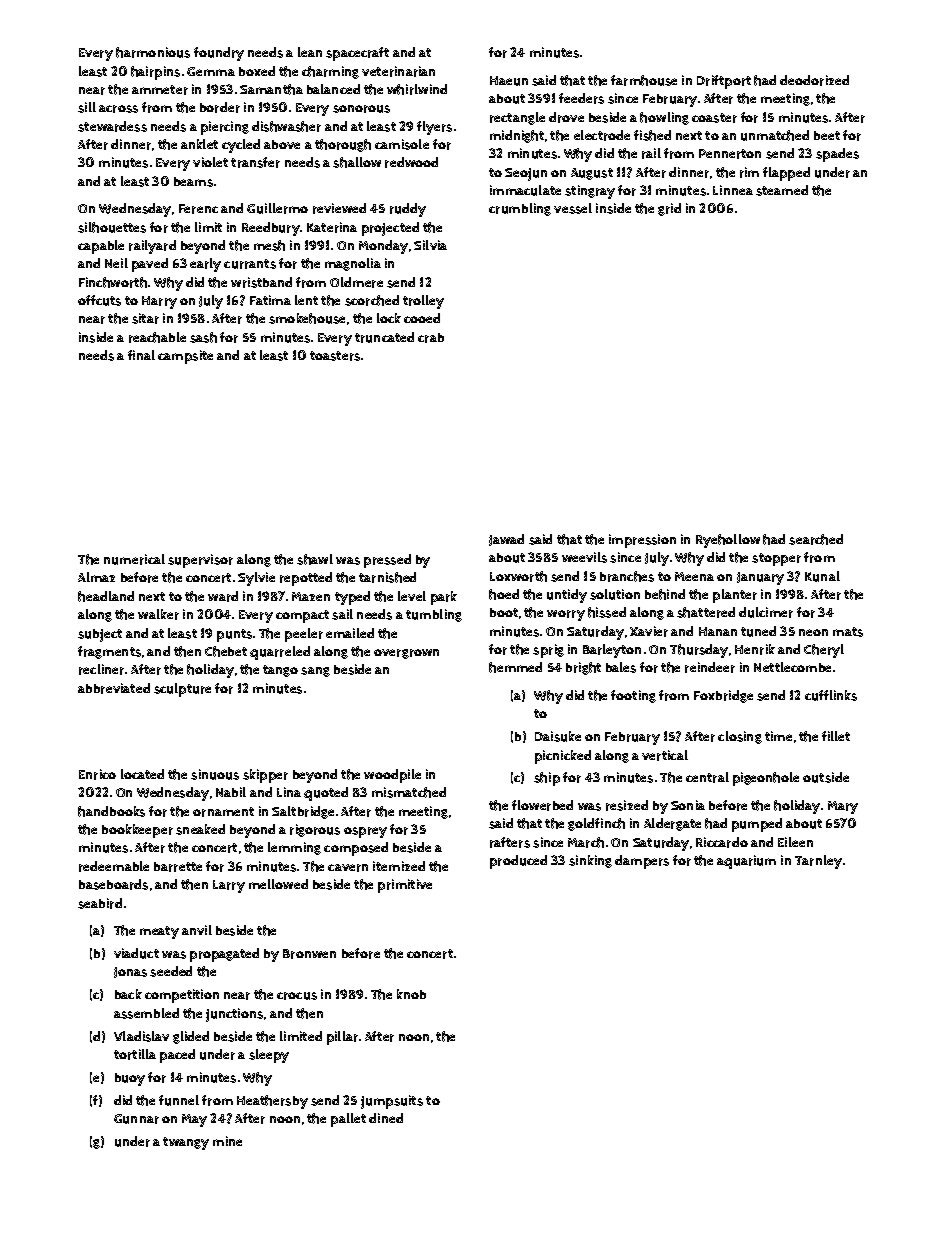  I want to click on dined, so click(386, 1118).
